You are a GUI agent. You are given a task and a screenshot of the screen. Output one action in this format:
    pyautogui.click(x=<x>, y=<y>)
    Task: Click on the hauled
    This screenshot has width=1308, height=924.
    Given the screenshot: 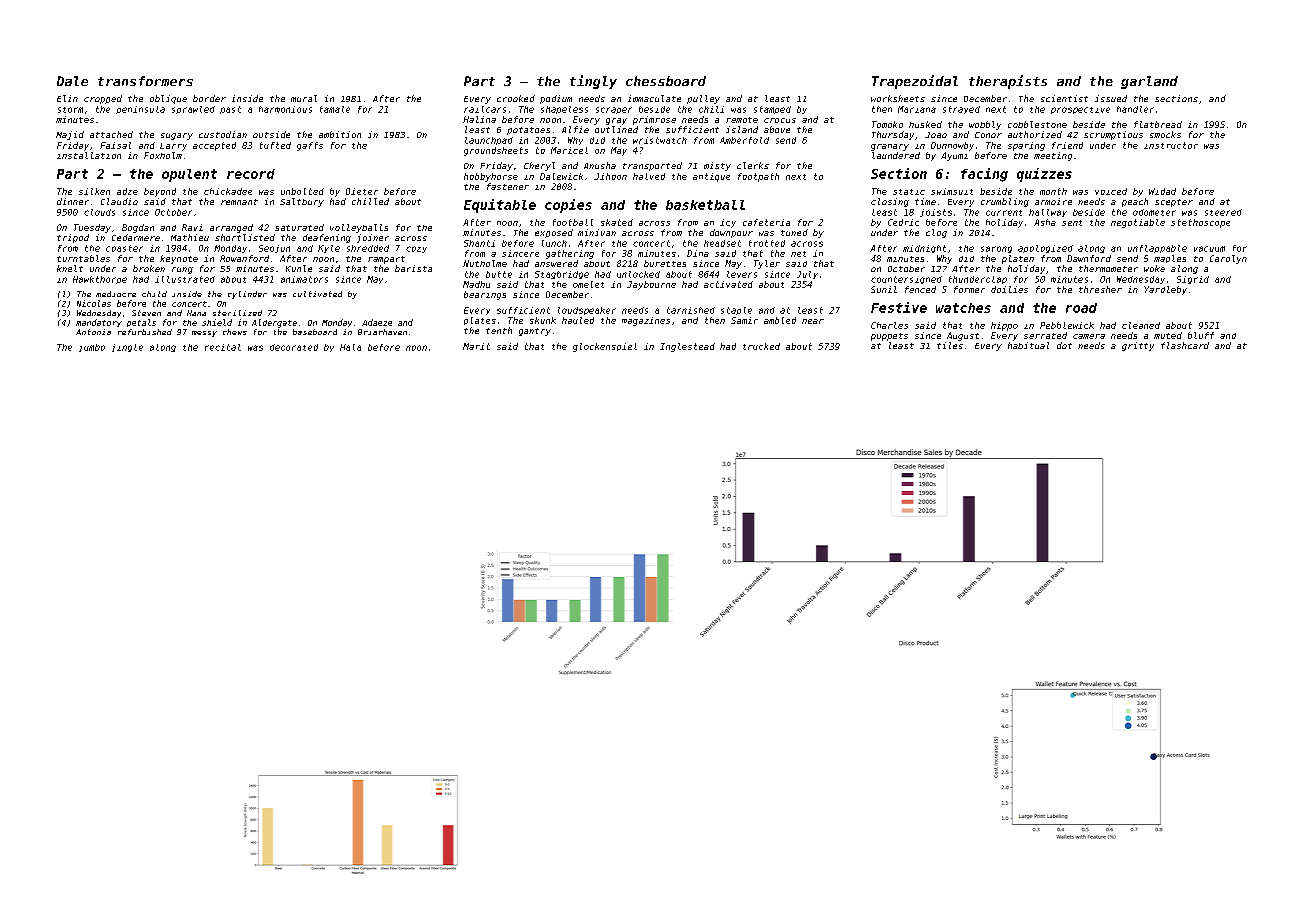 What is the action you would take?
    pyautogui.click(x=578, y=320)
